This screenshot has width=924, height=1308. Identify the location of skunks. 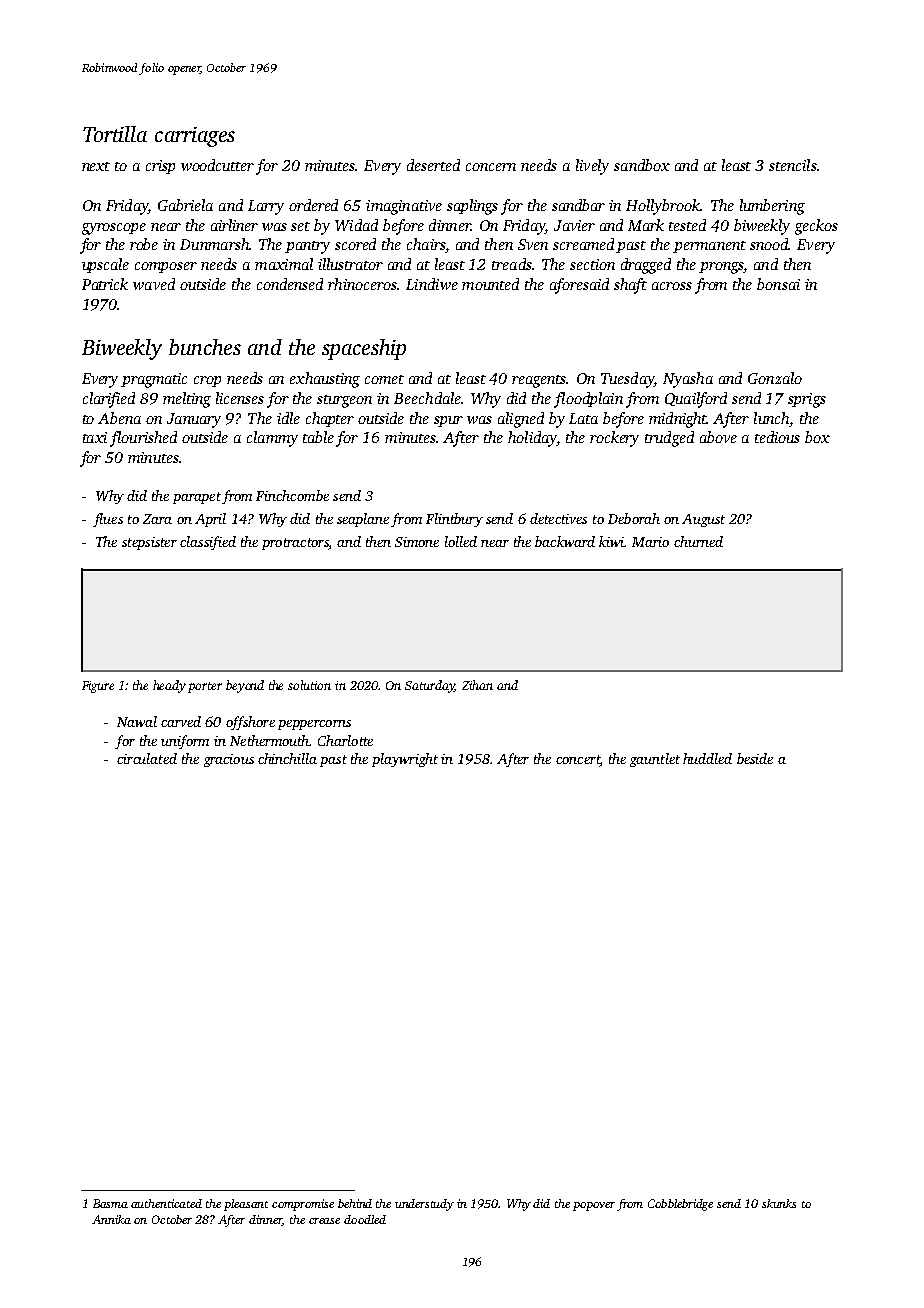
(779, 1203).
